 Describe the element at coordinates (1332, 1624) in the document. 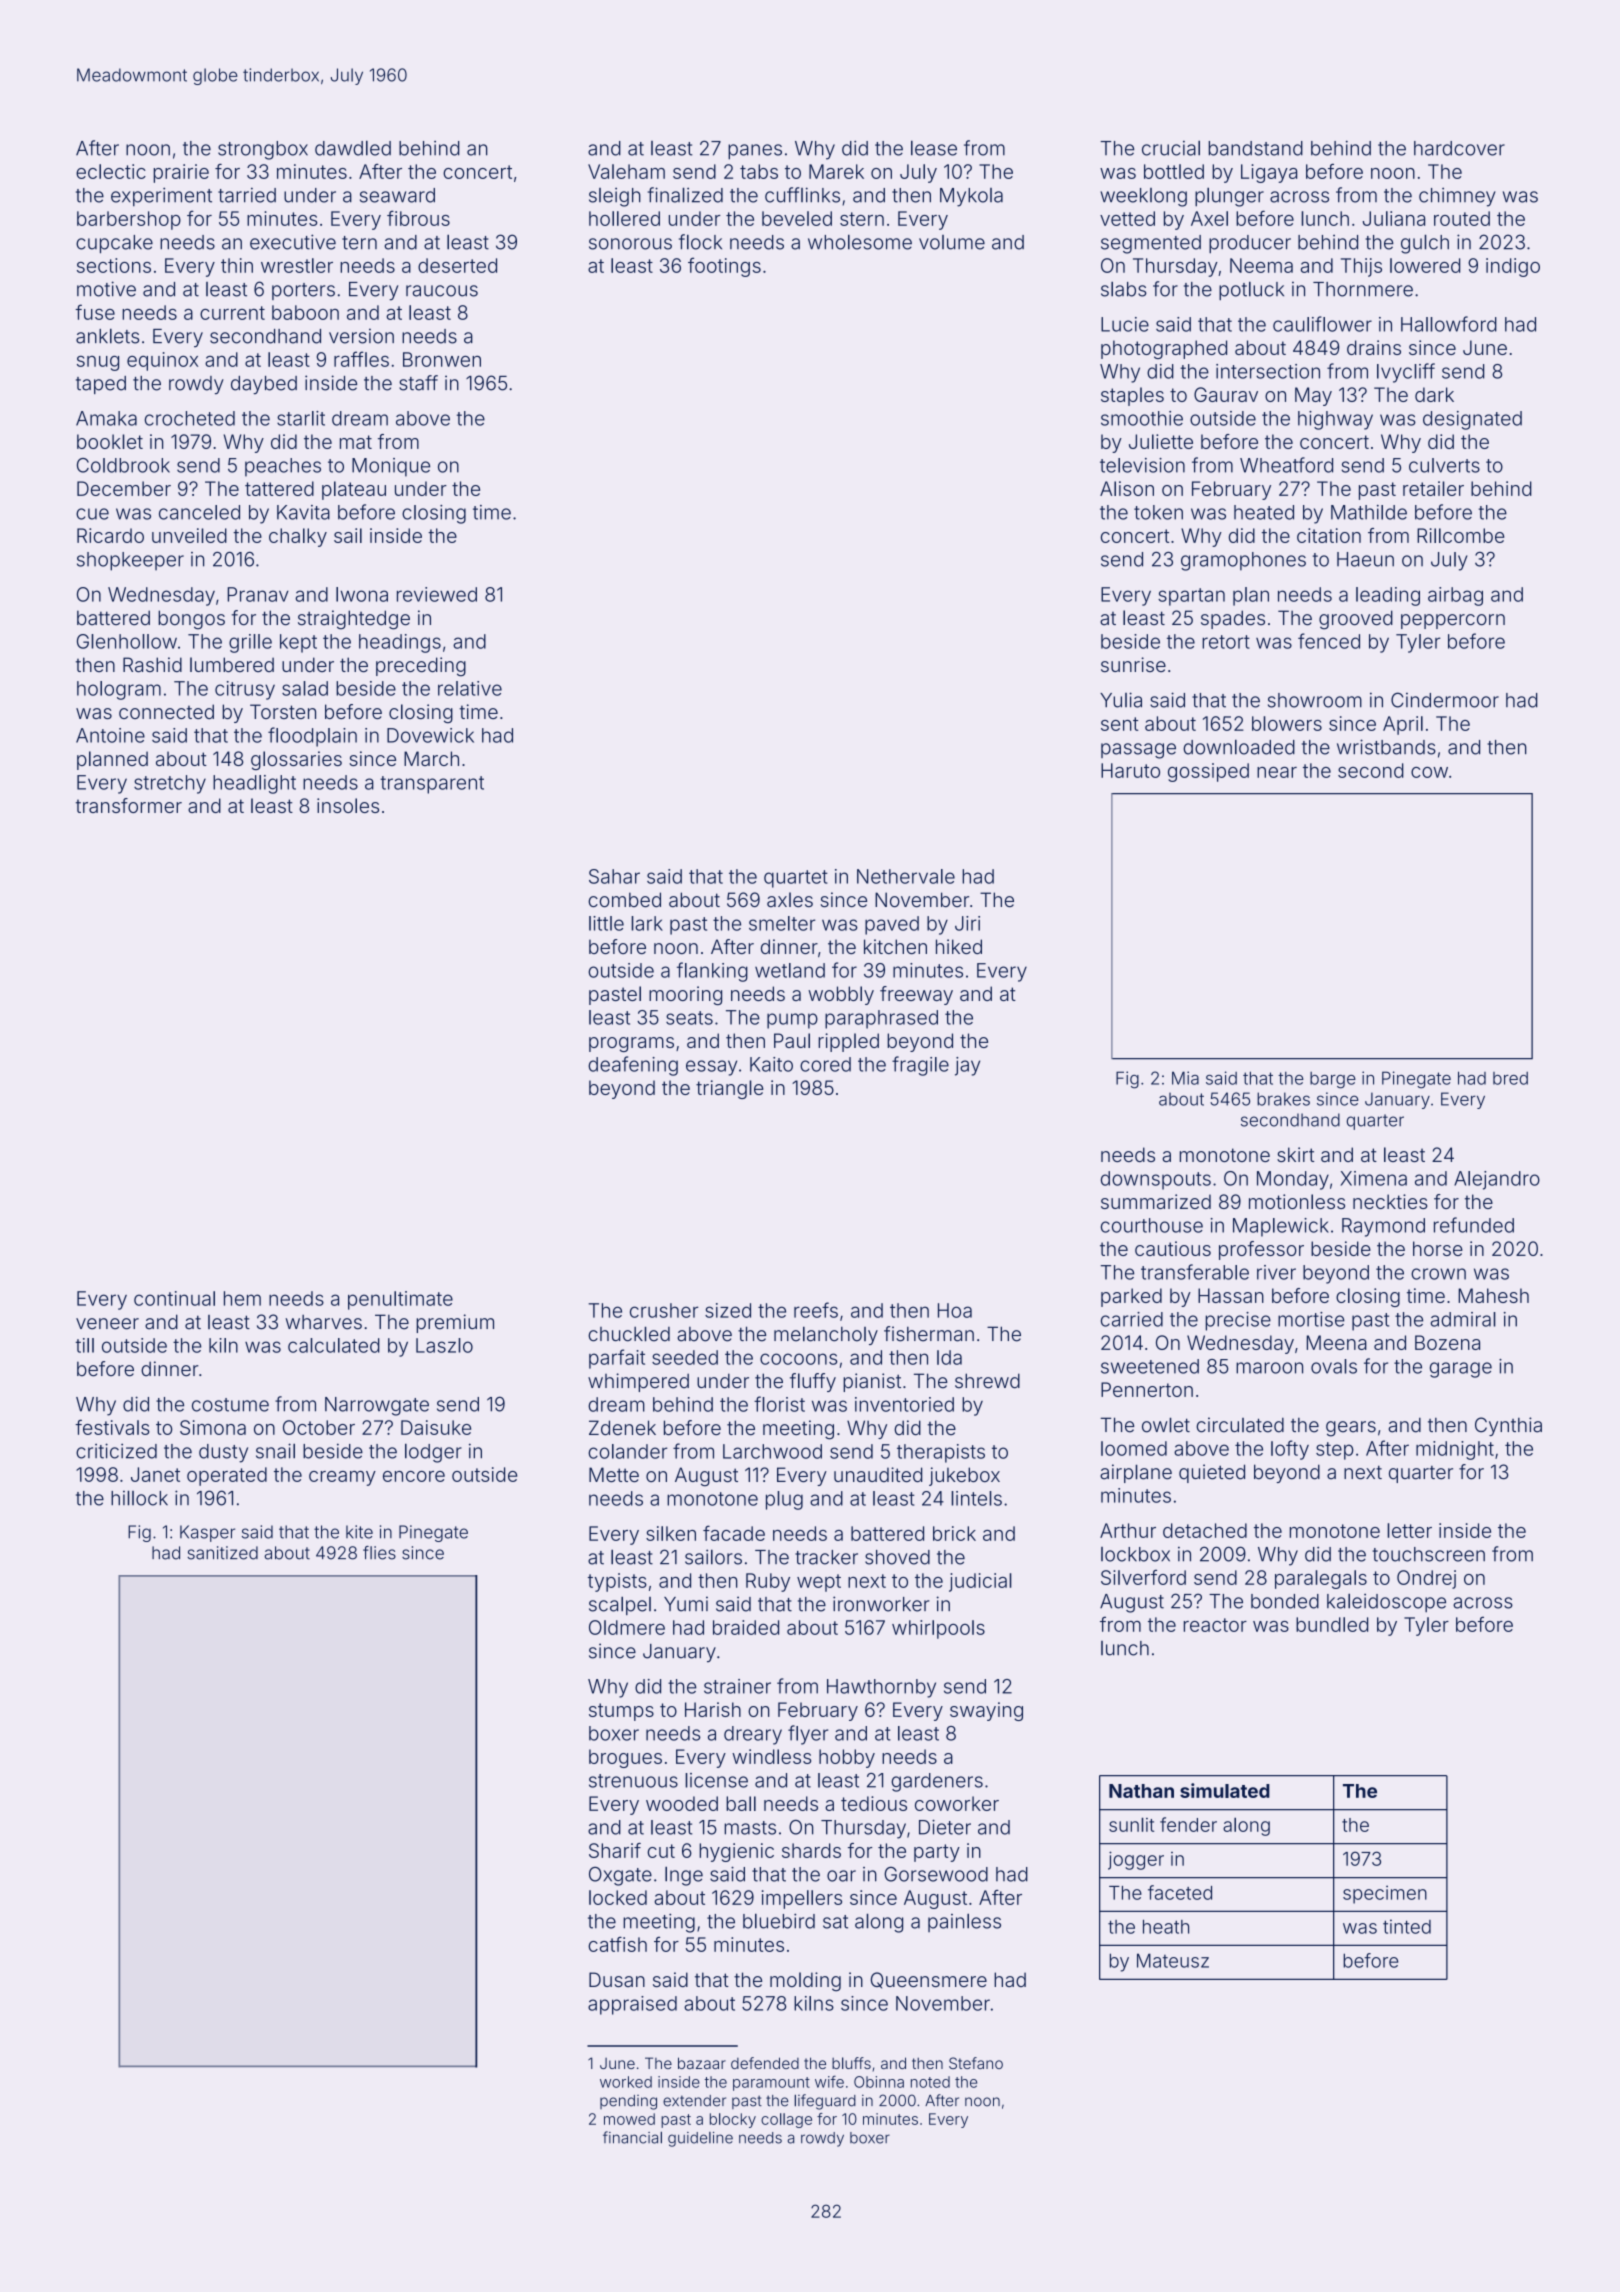

I see `bundled` at that location.
